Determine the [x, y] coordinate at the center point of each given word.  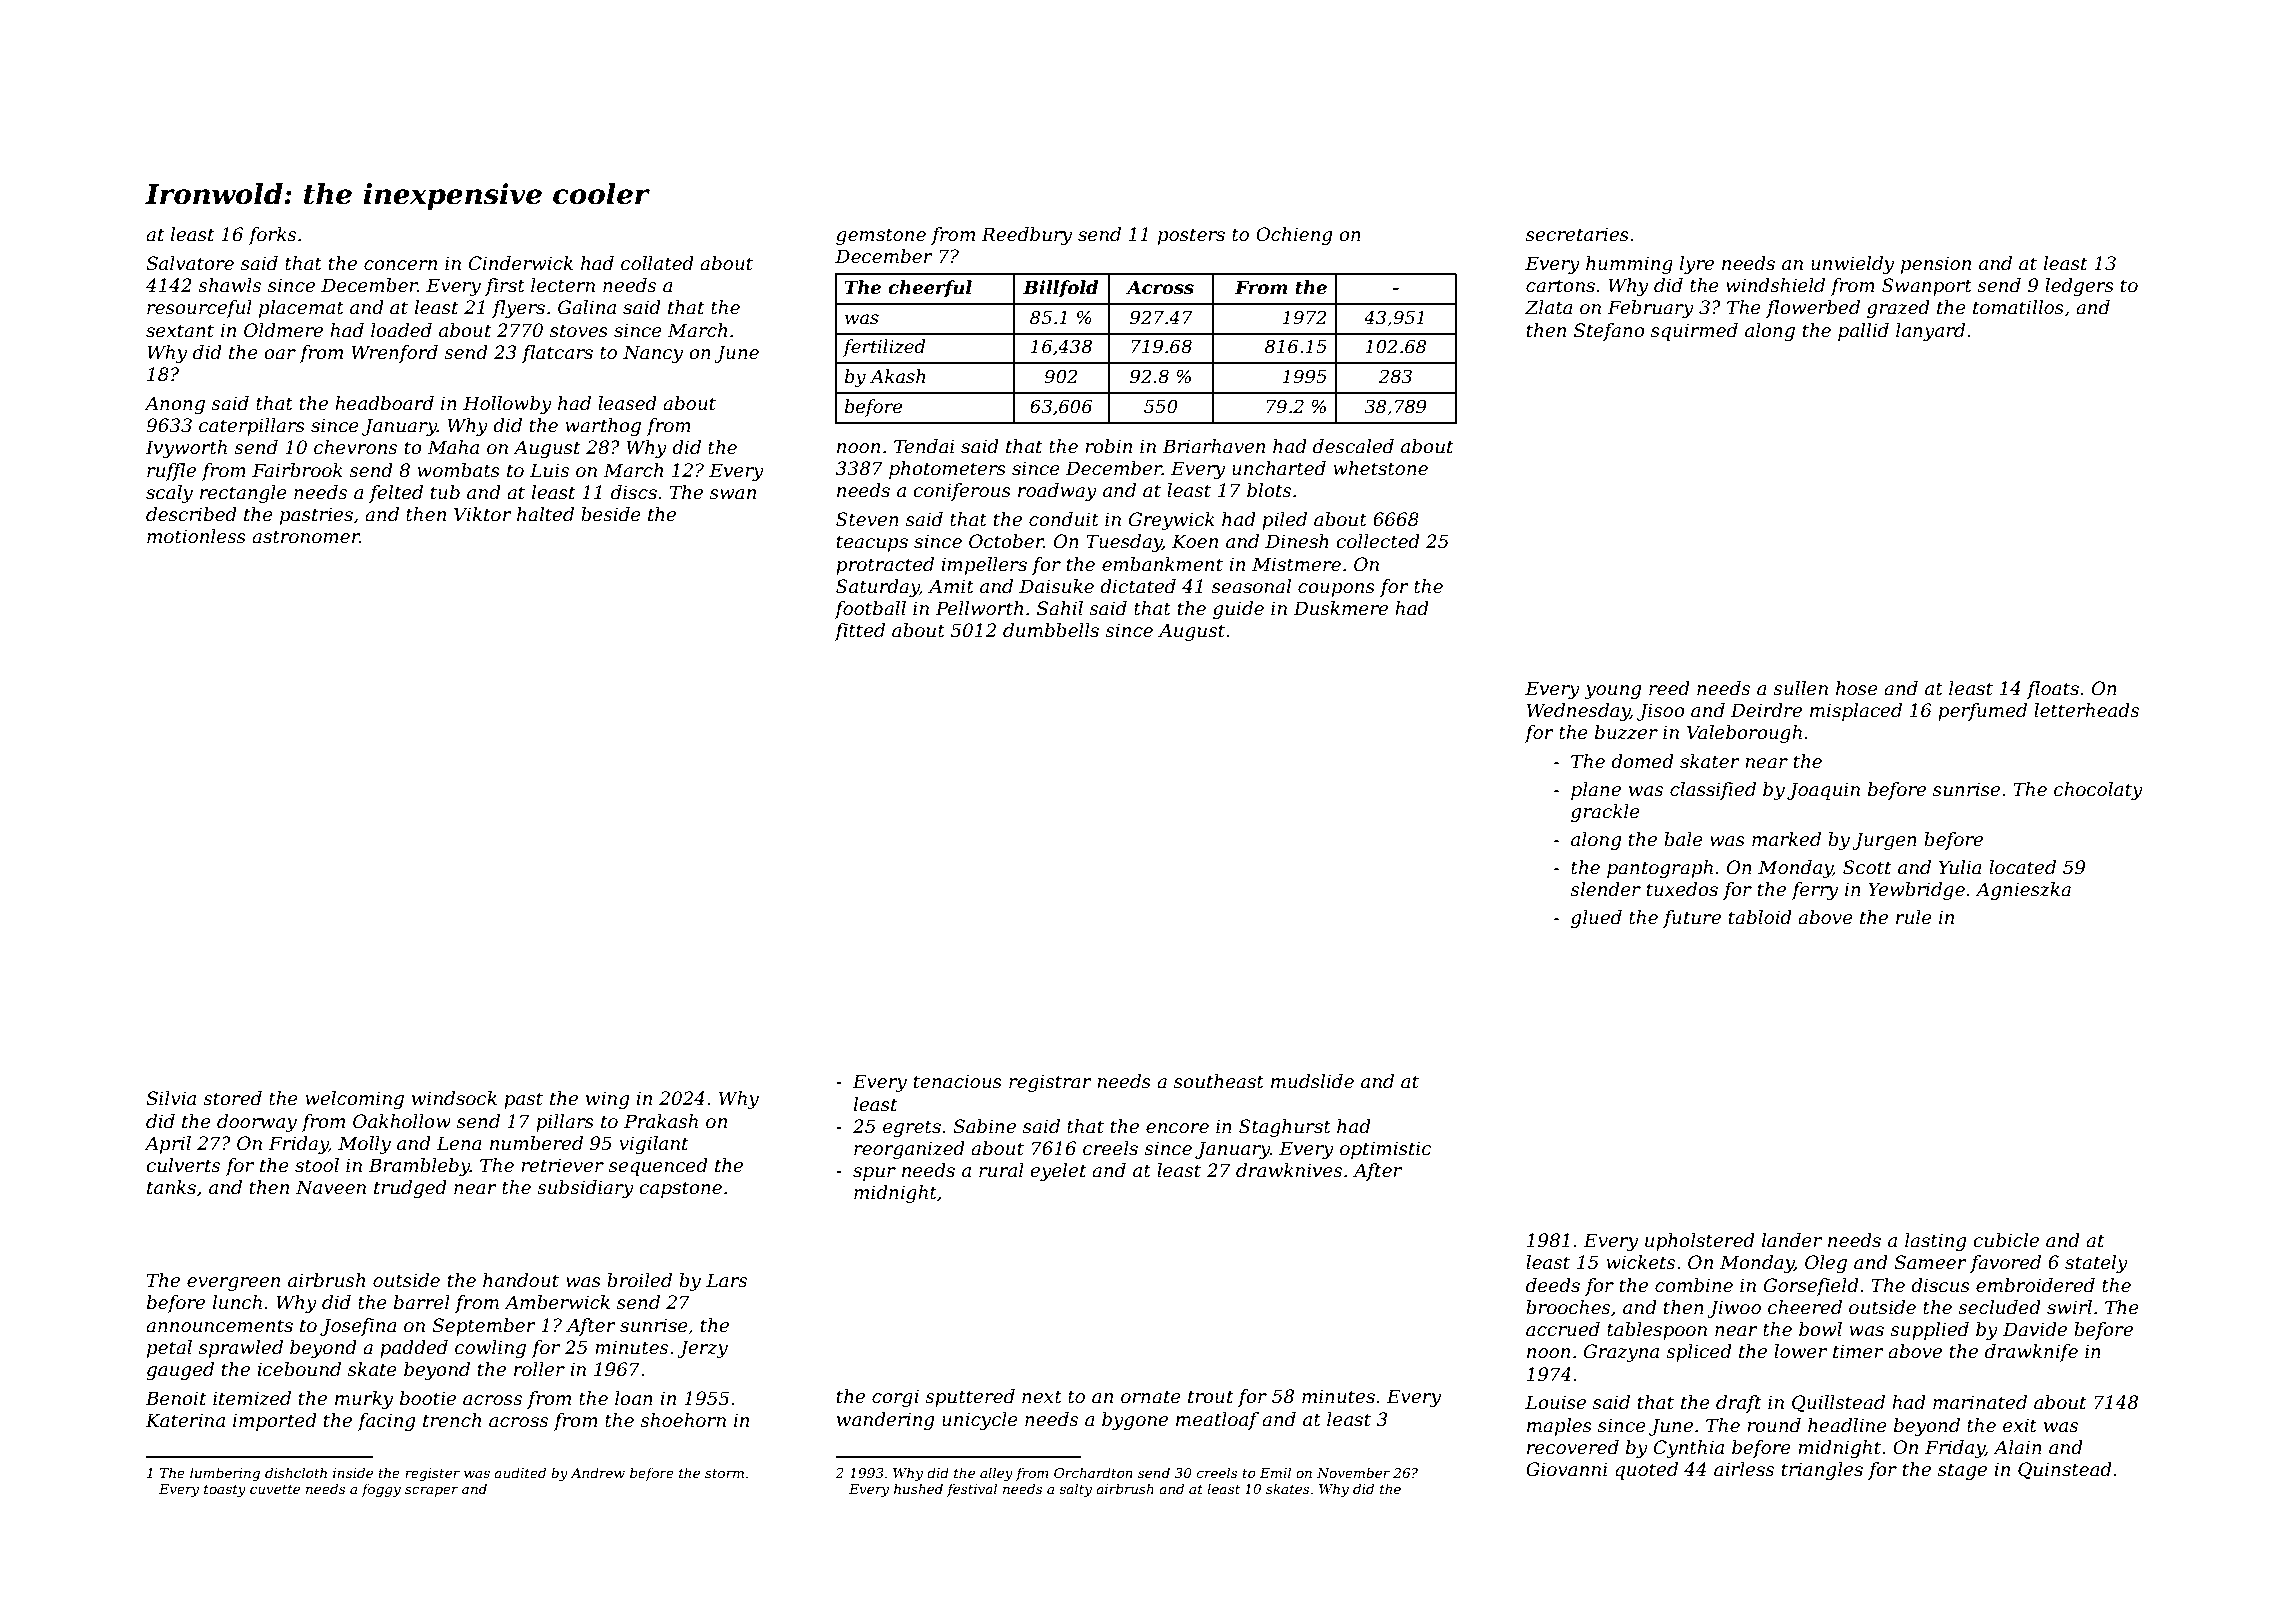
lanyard [1930, 332]
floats [2053, 690]
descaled [1353, 446]
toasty [225, 1491]
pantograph [1660, 869]
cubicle [2006, 1240]
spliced [1699, 1353]
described [191, 514]
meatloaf [1217, 1421]
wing [607, 1100]
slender [1605, 889]
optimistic [1386, 1150]
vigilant [653, 1145]
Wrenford [394, 354]
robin [1108, 446]
